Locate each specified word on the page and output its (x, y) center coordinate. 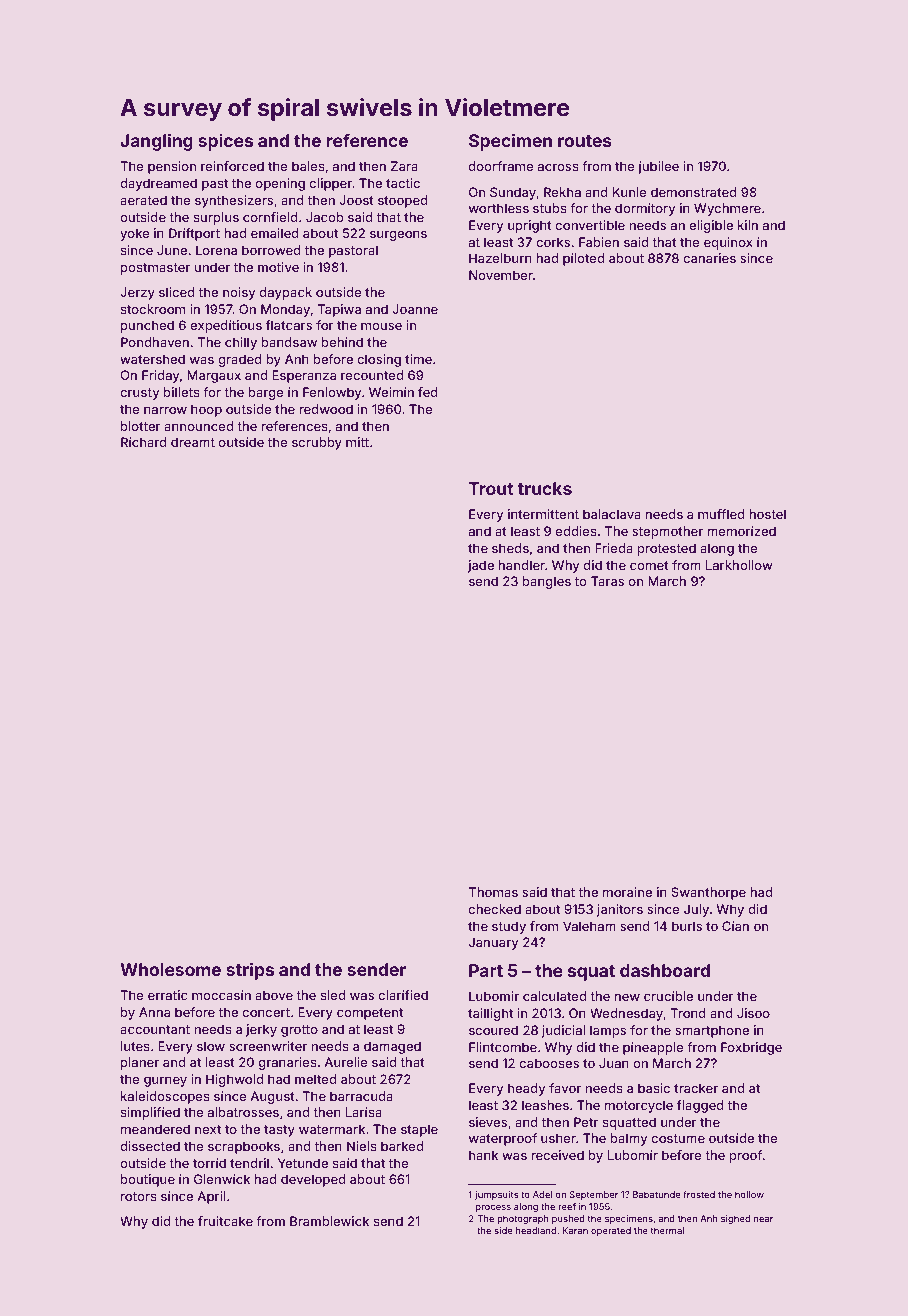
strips (250, 971)
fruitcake (225, 1221)
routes (585, 141)
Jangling (156, 142)
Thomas (493, 892)
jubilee (658, 167)
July (696, 910)
